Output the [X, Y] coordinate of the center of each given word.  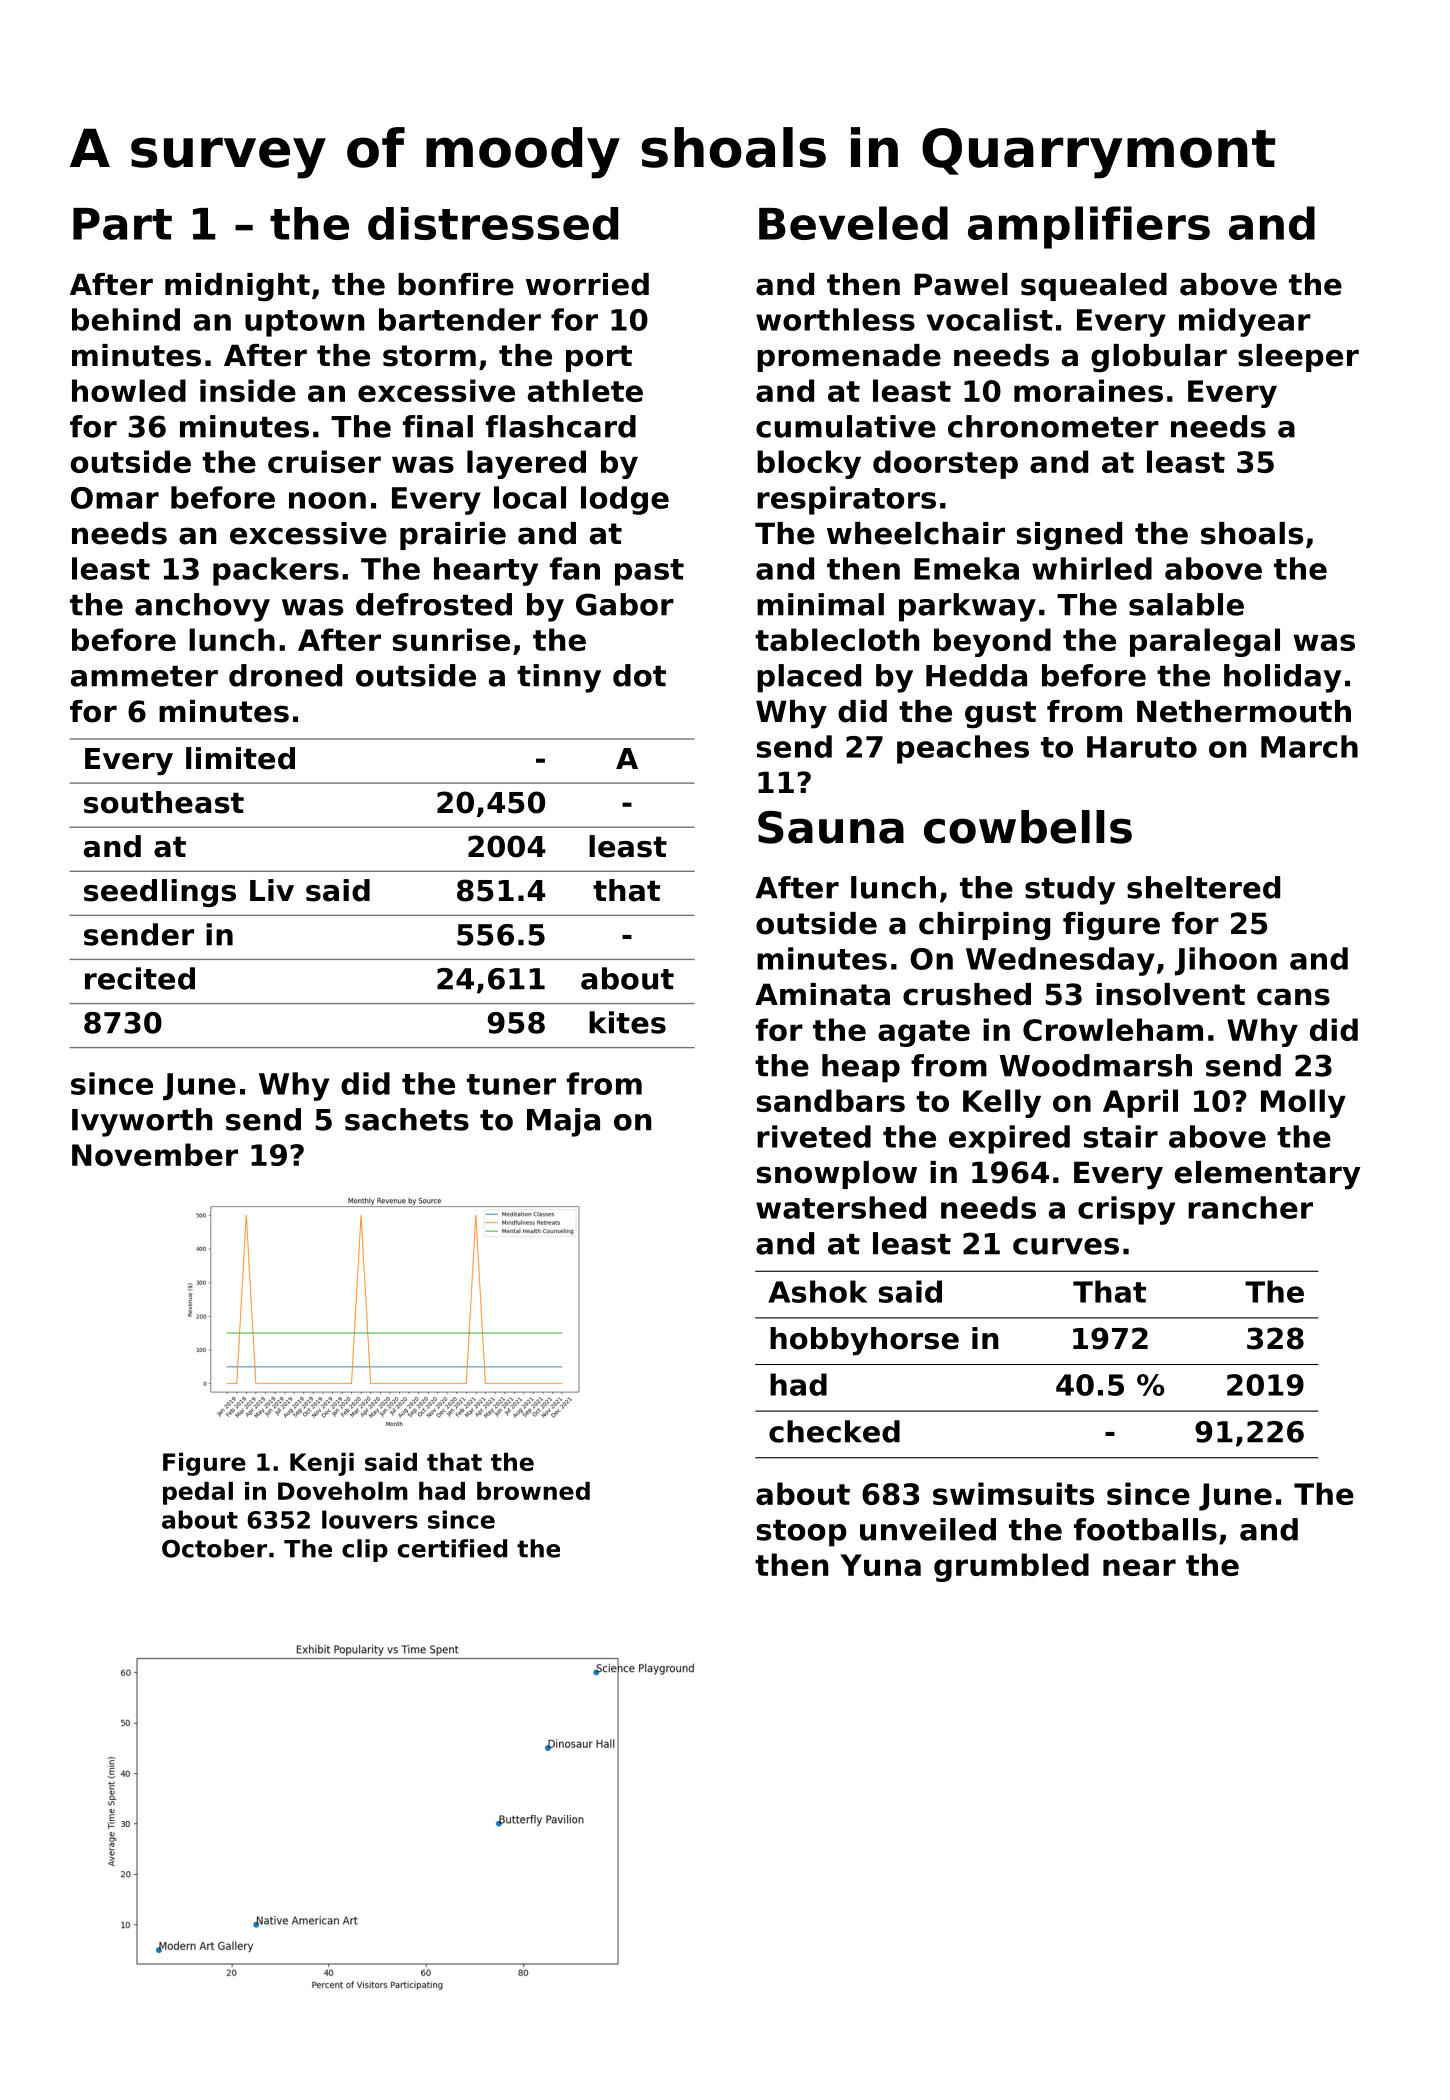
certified [452, 1548]
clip [365, 1550]
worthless [835, 319]
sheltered [1203, 887]
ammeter [144, 676]
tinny [559, 678]
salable [1186, 604]
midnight [237, 287]
